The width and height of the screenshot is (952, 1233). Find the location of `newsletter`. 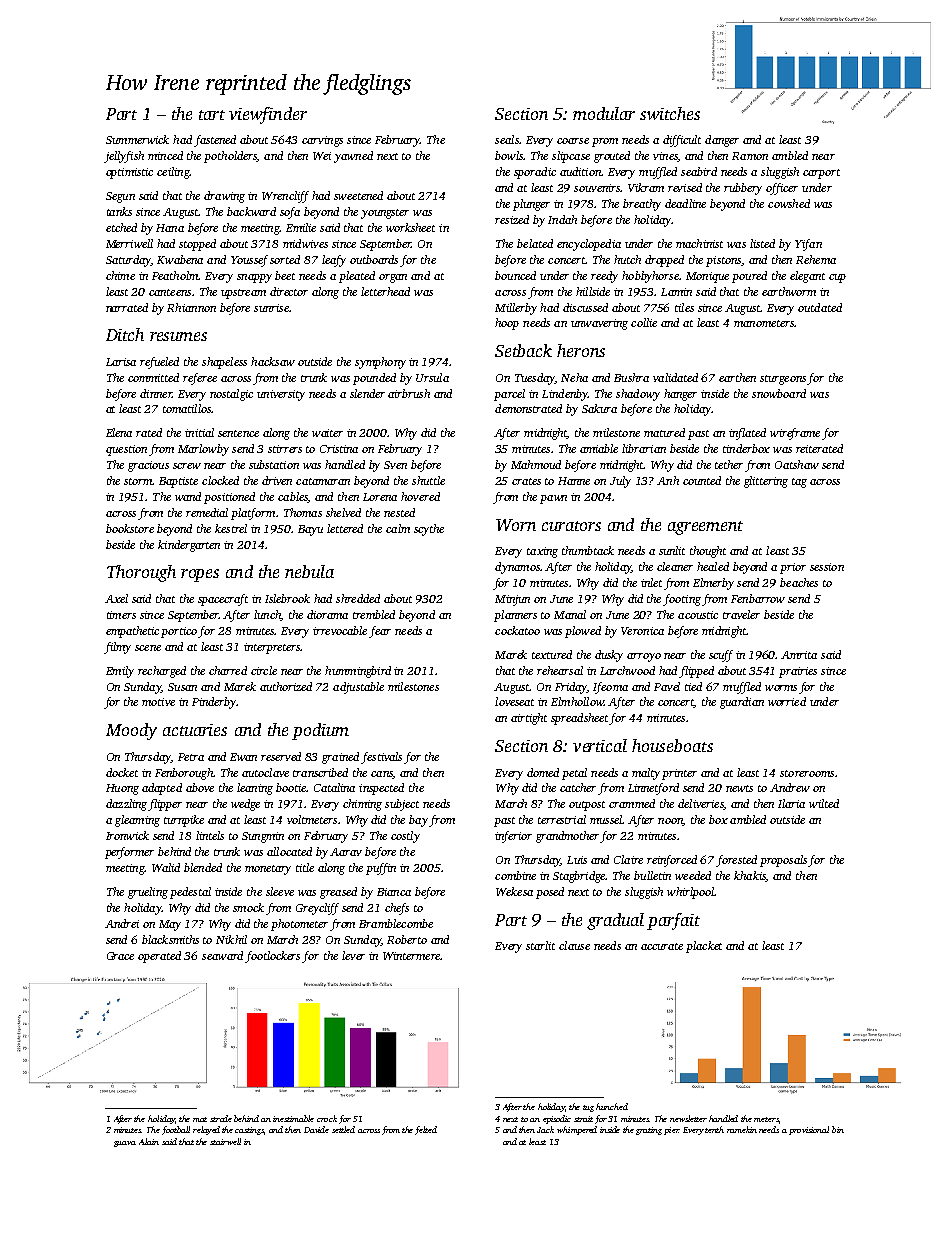

newsletter is located at coordinates (688, 1118).
